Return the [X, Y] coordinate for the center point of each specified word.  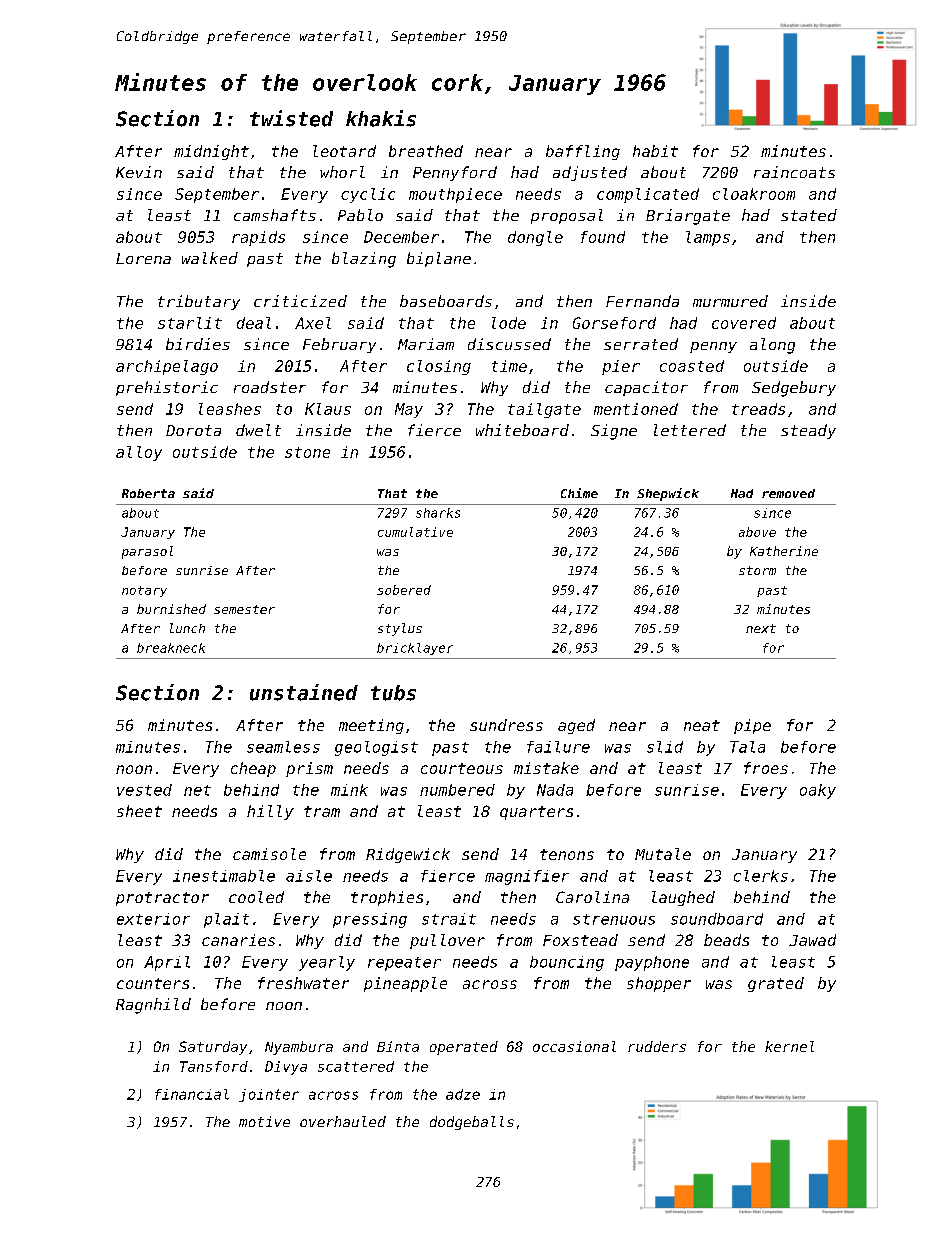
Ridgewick [408, 855]
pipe [752, 726]
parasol [147, 552]
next [761, 628]
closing [439, 367]
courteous [462, 768]
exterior [153, 919]
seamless [283, 747]
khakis [381, 118]
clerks [761, 876]
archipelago [167, 367]
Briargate [688, 217]
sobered [404, 590]
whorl [342, 172]
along [772, 346]
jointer [269, 1095]
